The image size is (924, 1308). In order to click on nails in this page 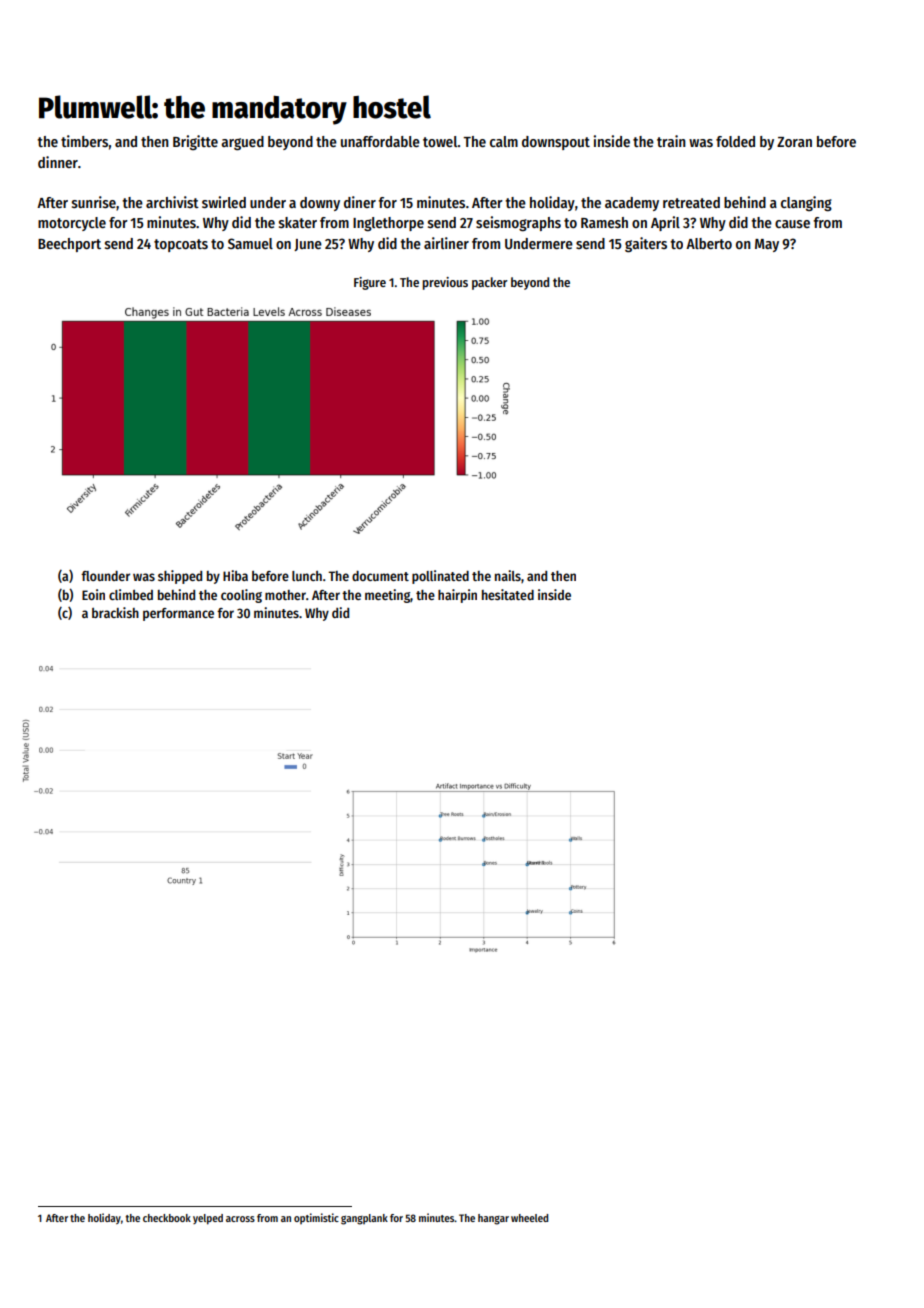, I will do `click(508, 575)`.
